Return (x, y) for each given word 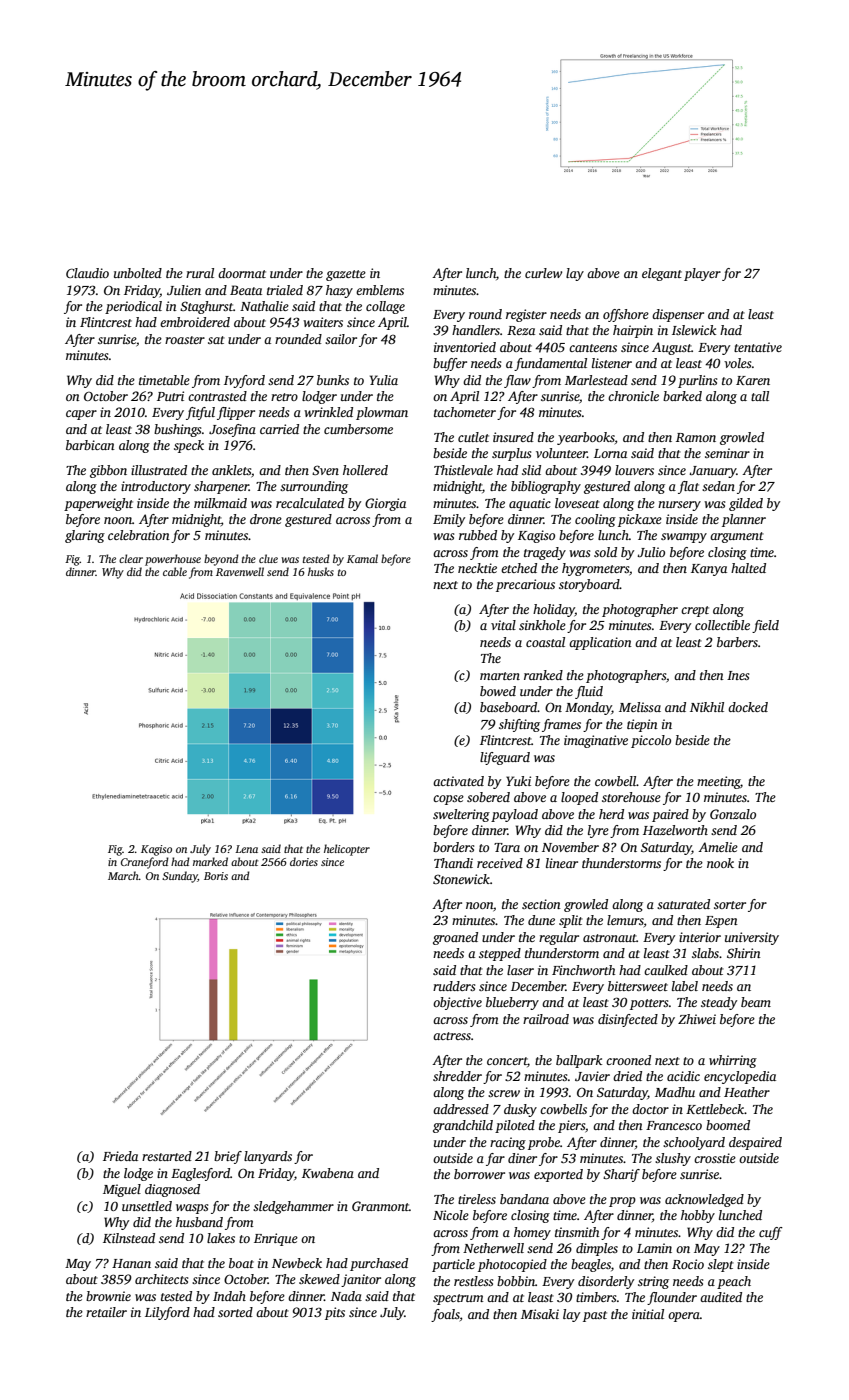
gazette (346, 275)
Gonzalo (733, 814)
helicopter (347, 850)
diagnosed (172, 1190)
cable (175, 571)
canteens (593, 348)
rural (200, 273)
